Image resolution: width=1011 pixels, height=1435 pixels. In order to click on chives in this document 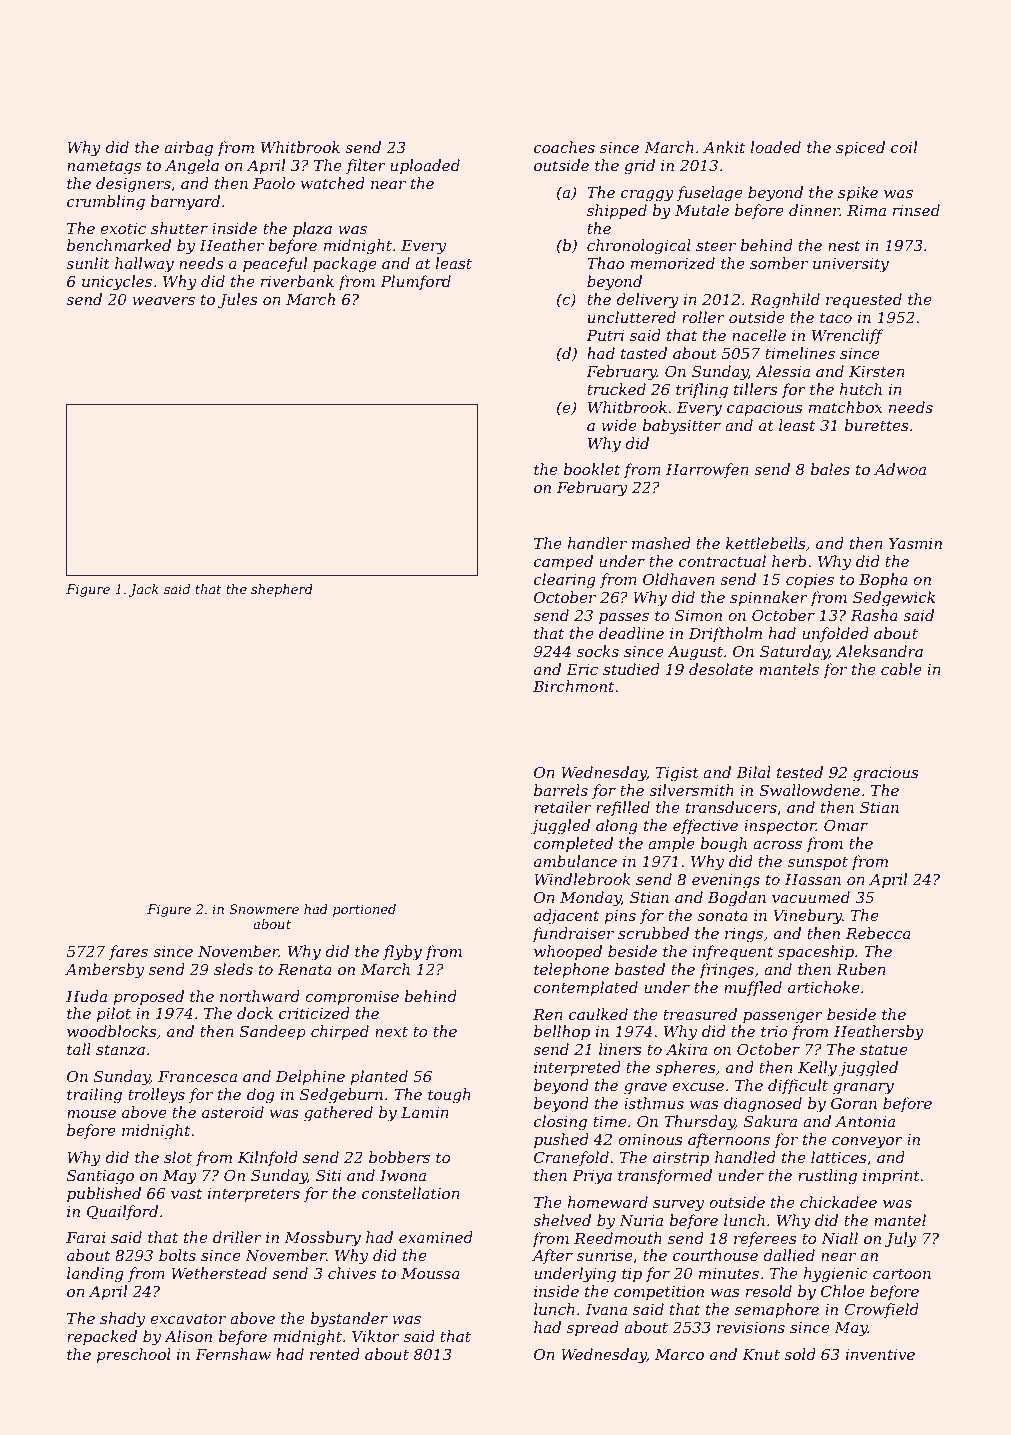, I will do `click(352, 1273)`.
